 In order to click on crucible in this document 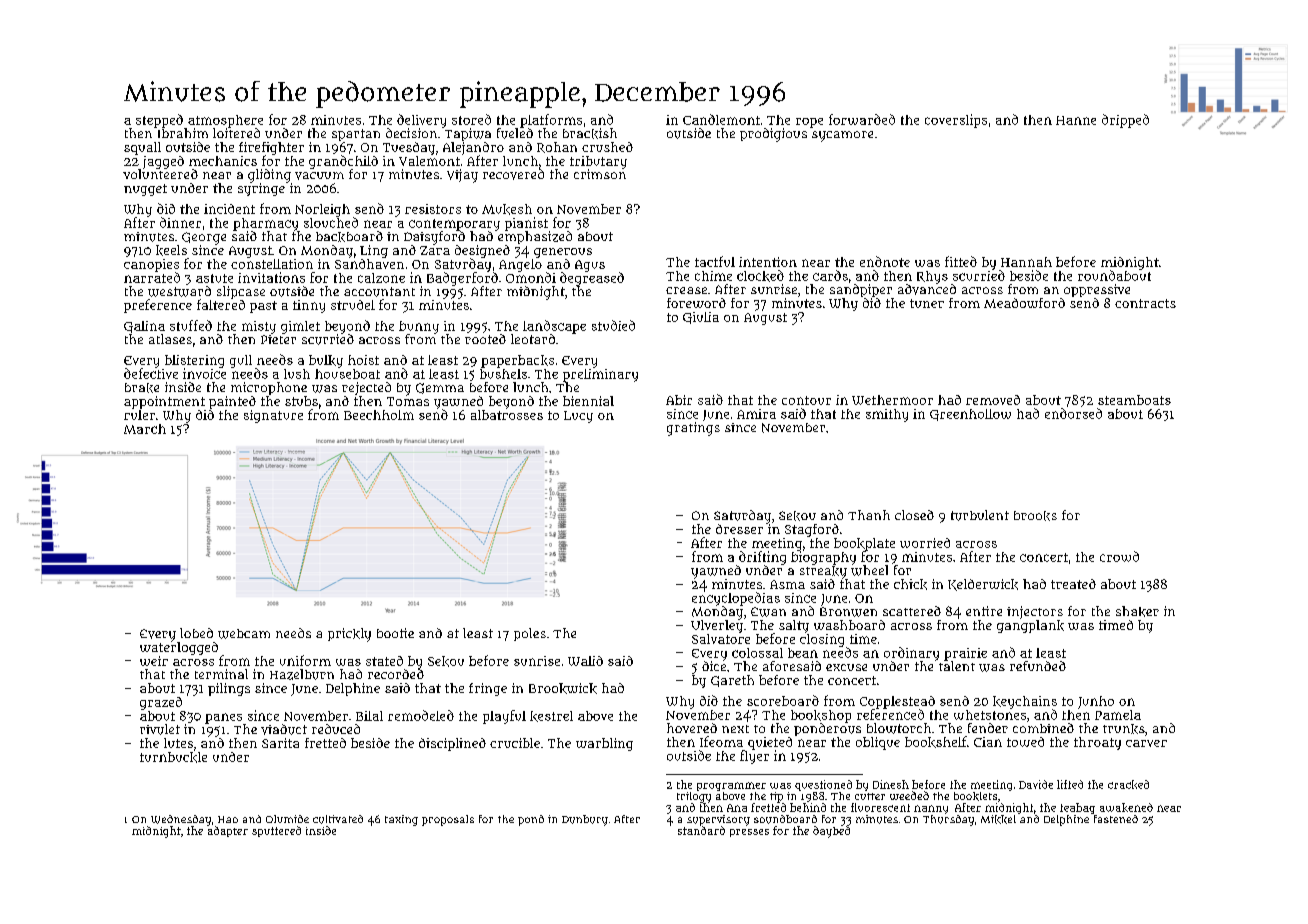, I will do `click(515, 743)`.
